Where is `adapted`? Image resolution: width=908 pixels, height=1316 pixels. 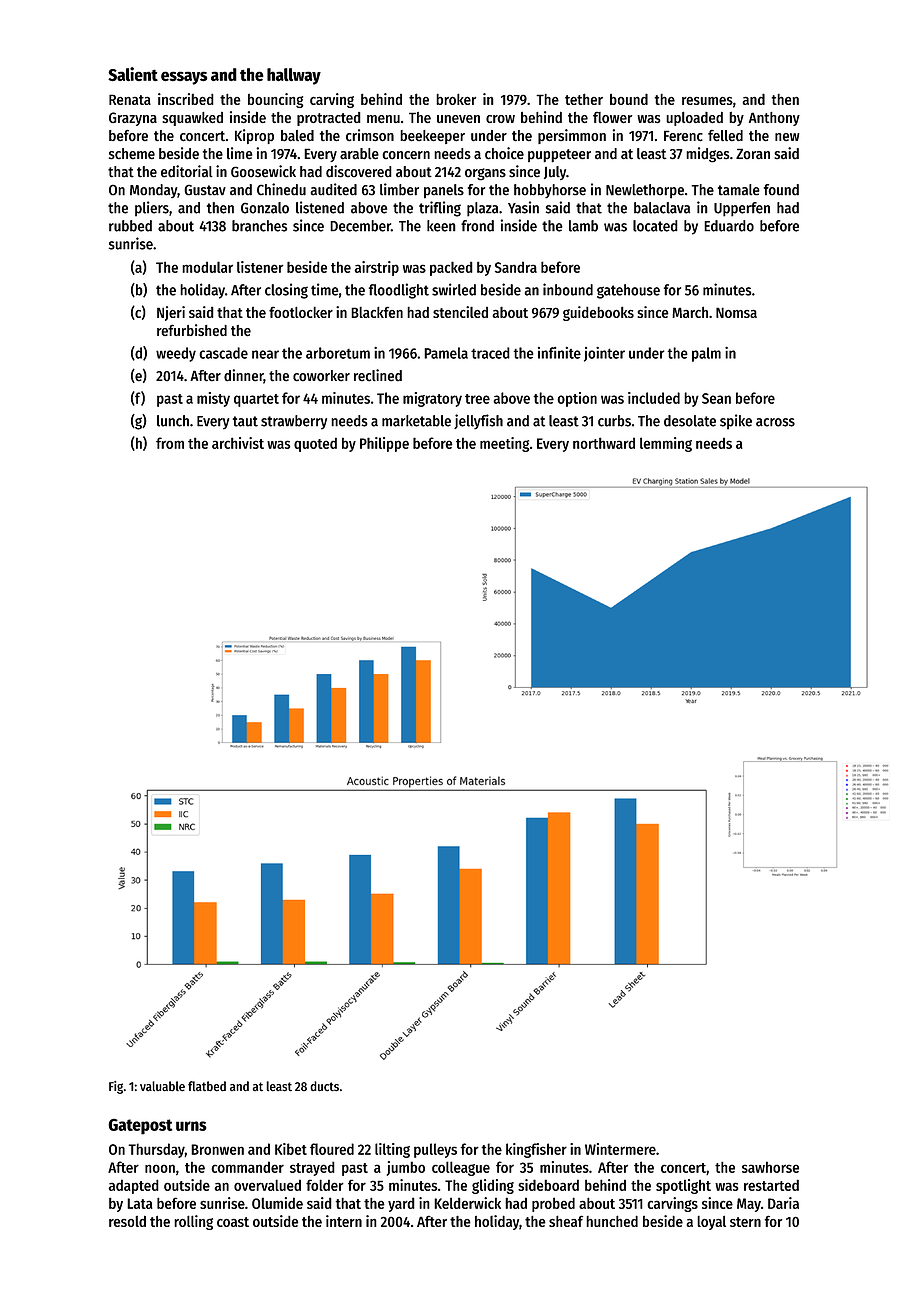
adapted is located at coordinates (134, 1186).
